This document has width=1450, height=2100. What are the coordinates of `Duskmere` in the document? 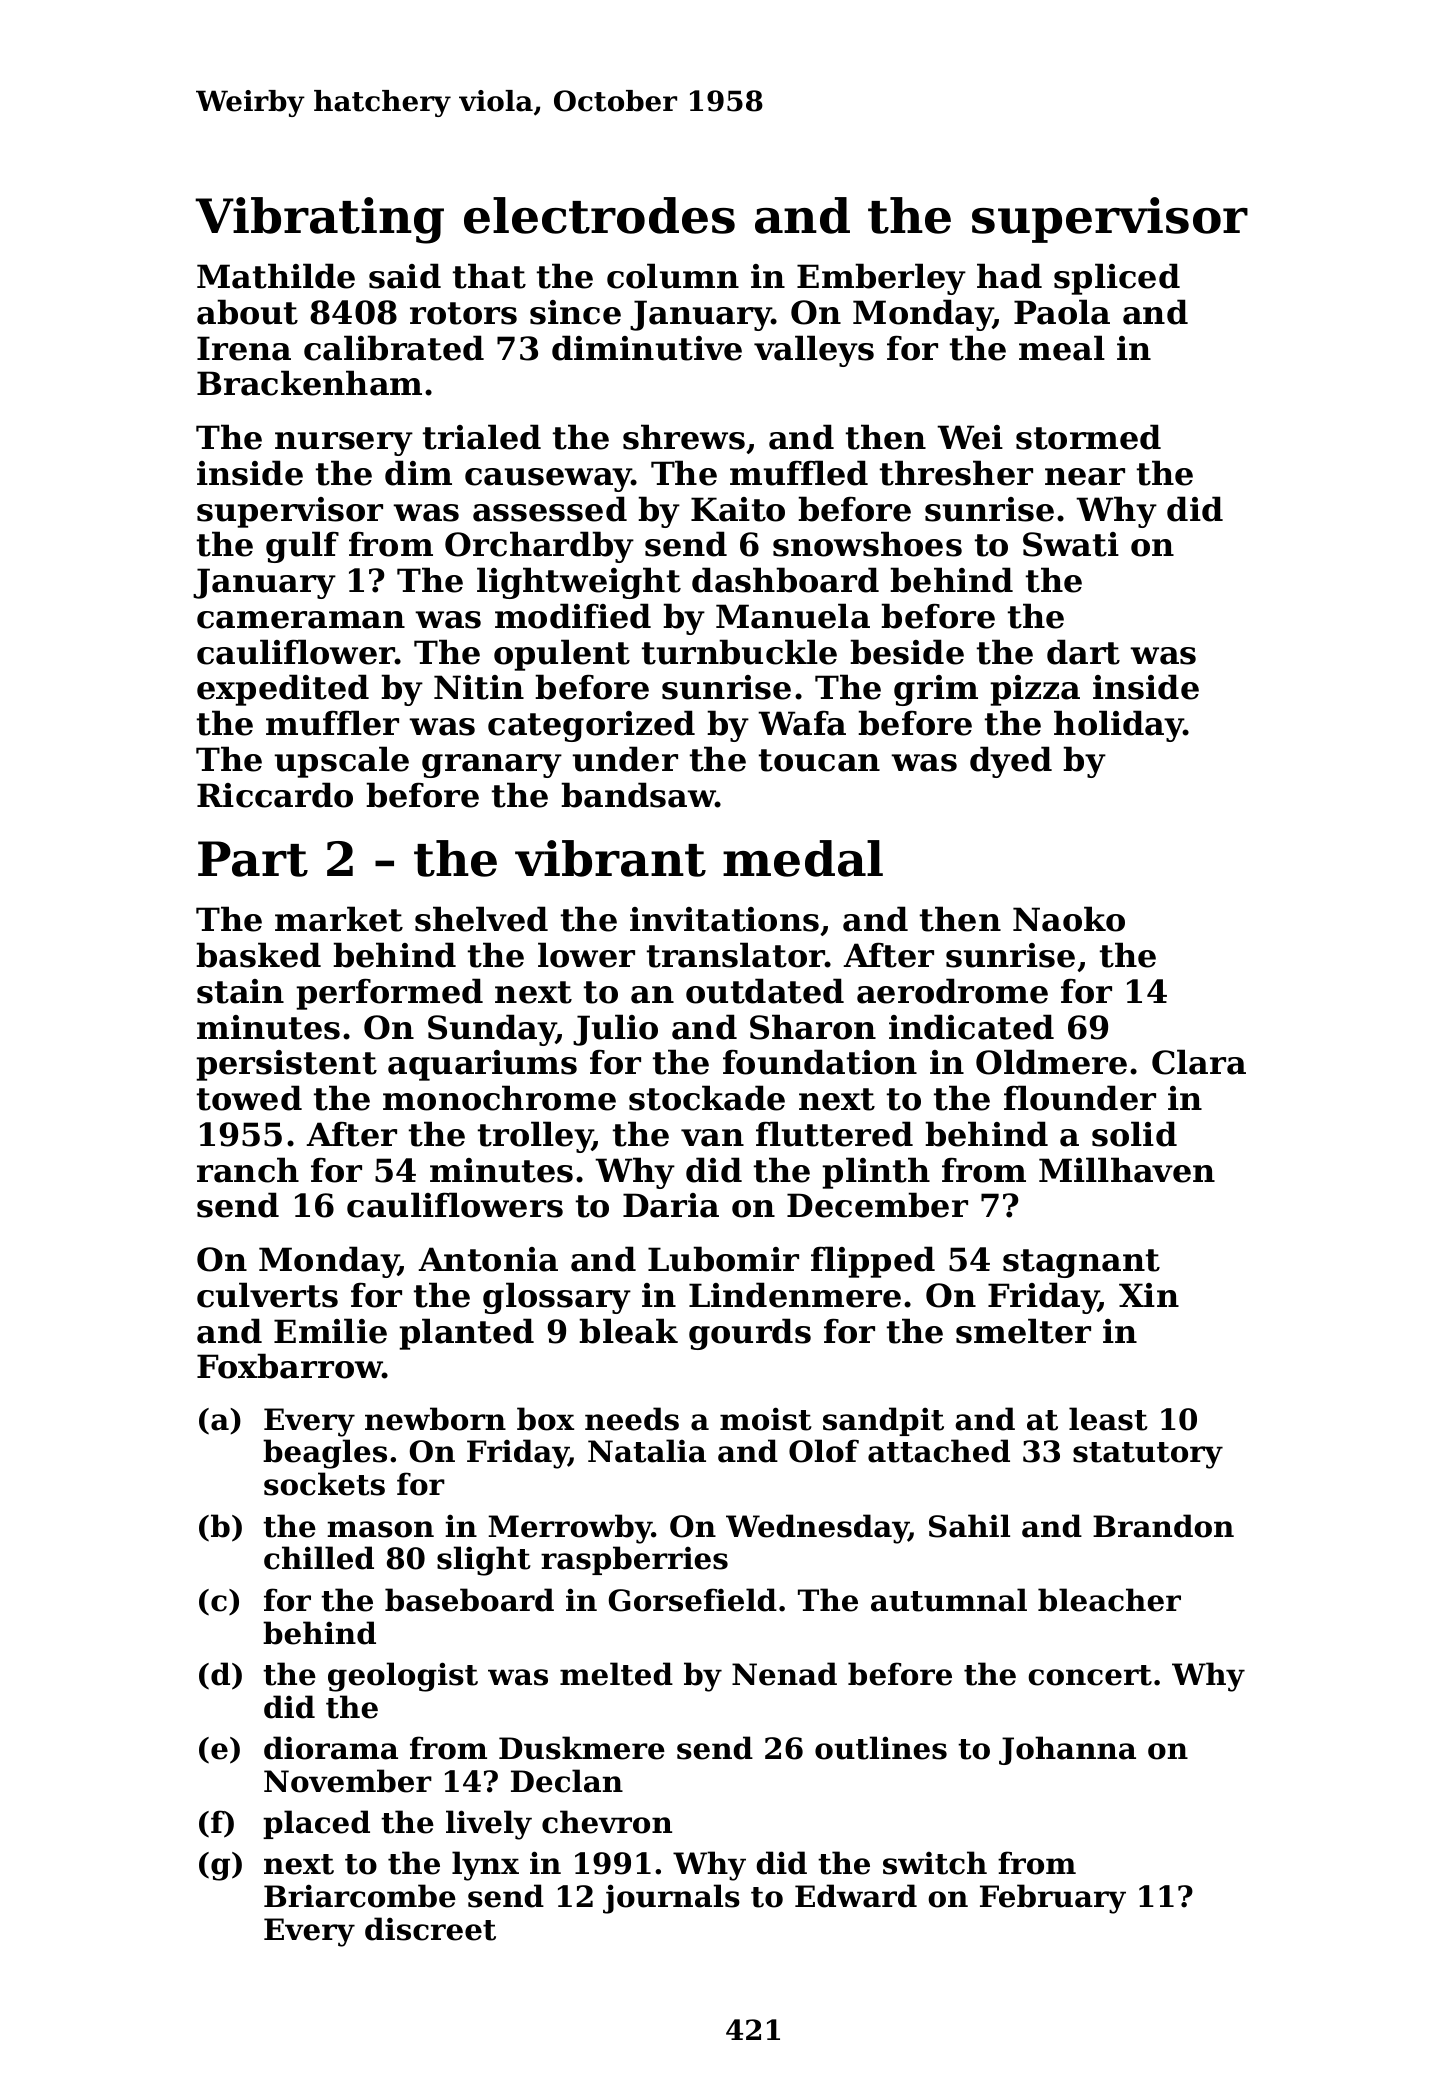 It's located at (582, 1748).
